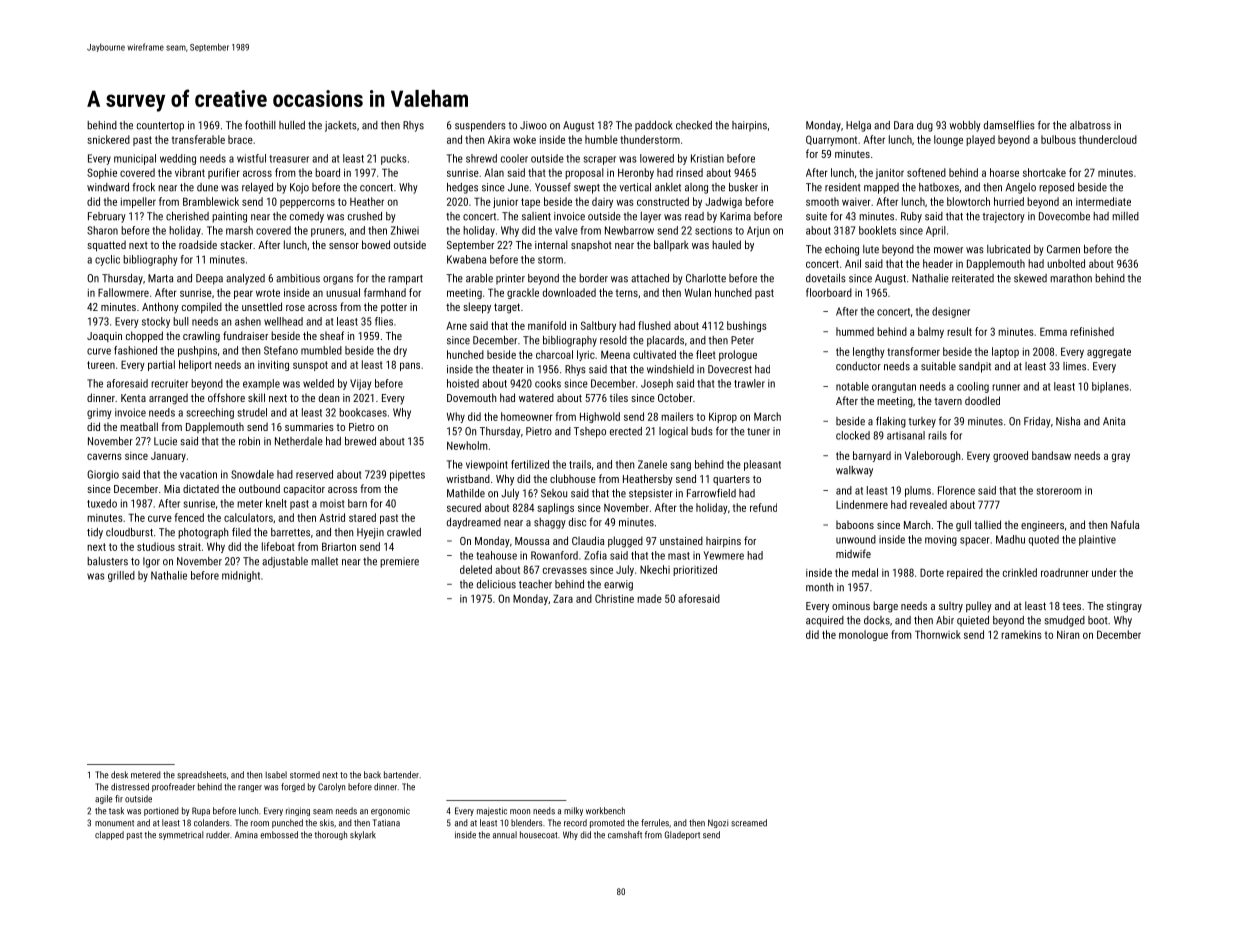  Describe the element at coordinates (939, 187) in the page. I see `hatboxes` at that location.
